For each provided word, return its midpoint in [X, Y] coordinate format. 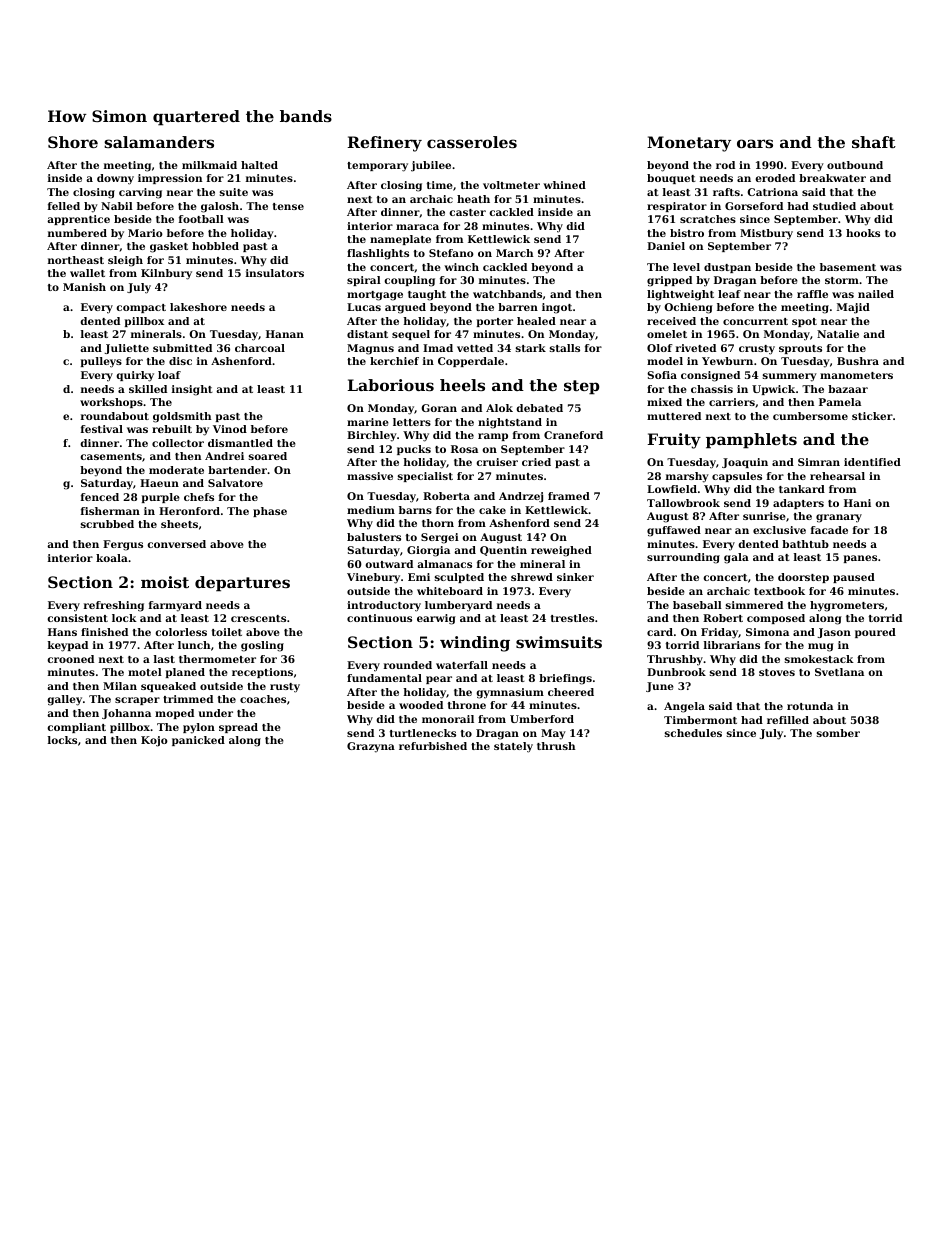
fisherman [110, 511]
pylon [199, 728]
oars [755, 143]
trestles [572, 618]
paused [854, 578]
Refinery [385, 144]
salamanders [159, 142]
